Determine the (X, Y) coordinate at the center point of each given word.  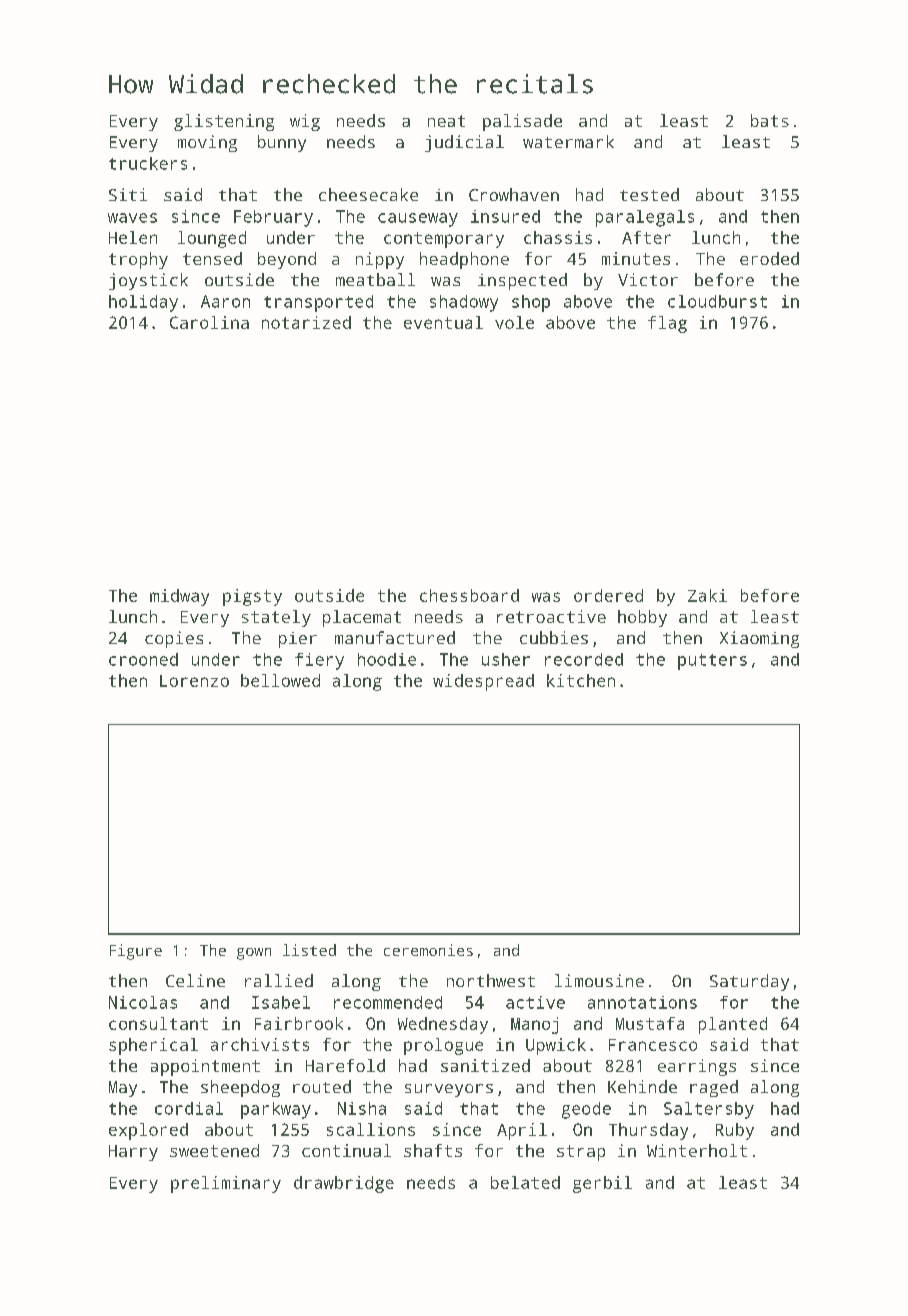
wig (305, 122)
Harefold (345, 1065)
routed (322, 1086)
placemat (362, 618)
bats (770, 120)
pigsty (252, 597)
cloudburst (717, 301)
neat (446, 121)
